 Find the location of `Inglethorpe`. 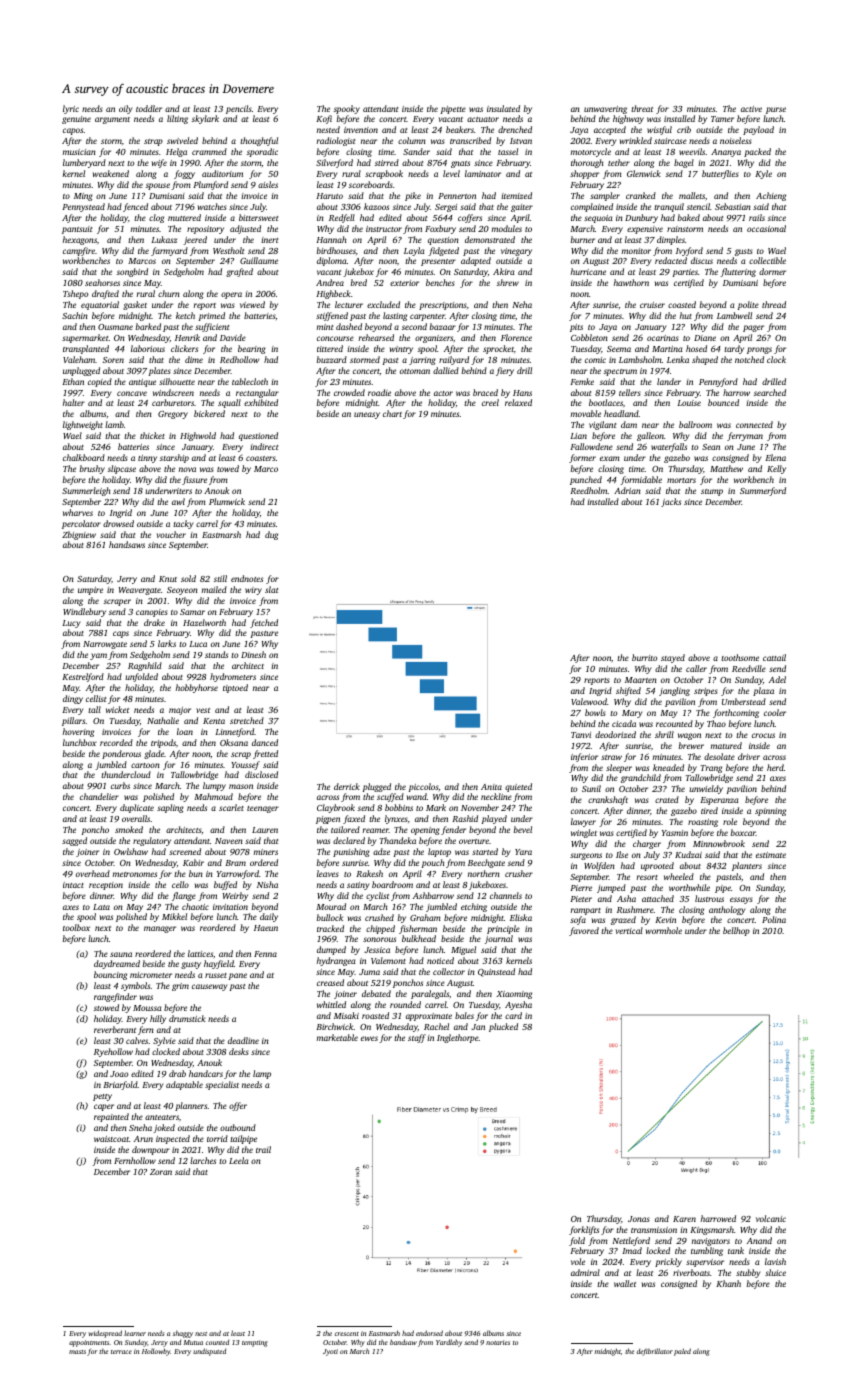

Inglethorpe is located at coordinates (458, 1038).
